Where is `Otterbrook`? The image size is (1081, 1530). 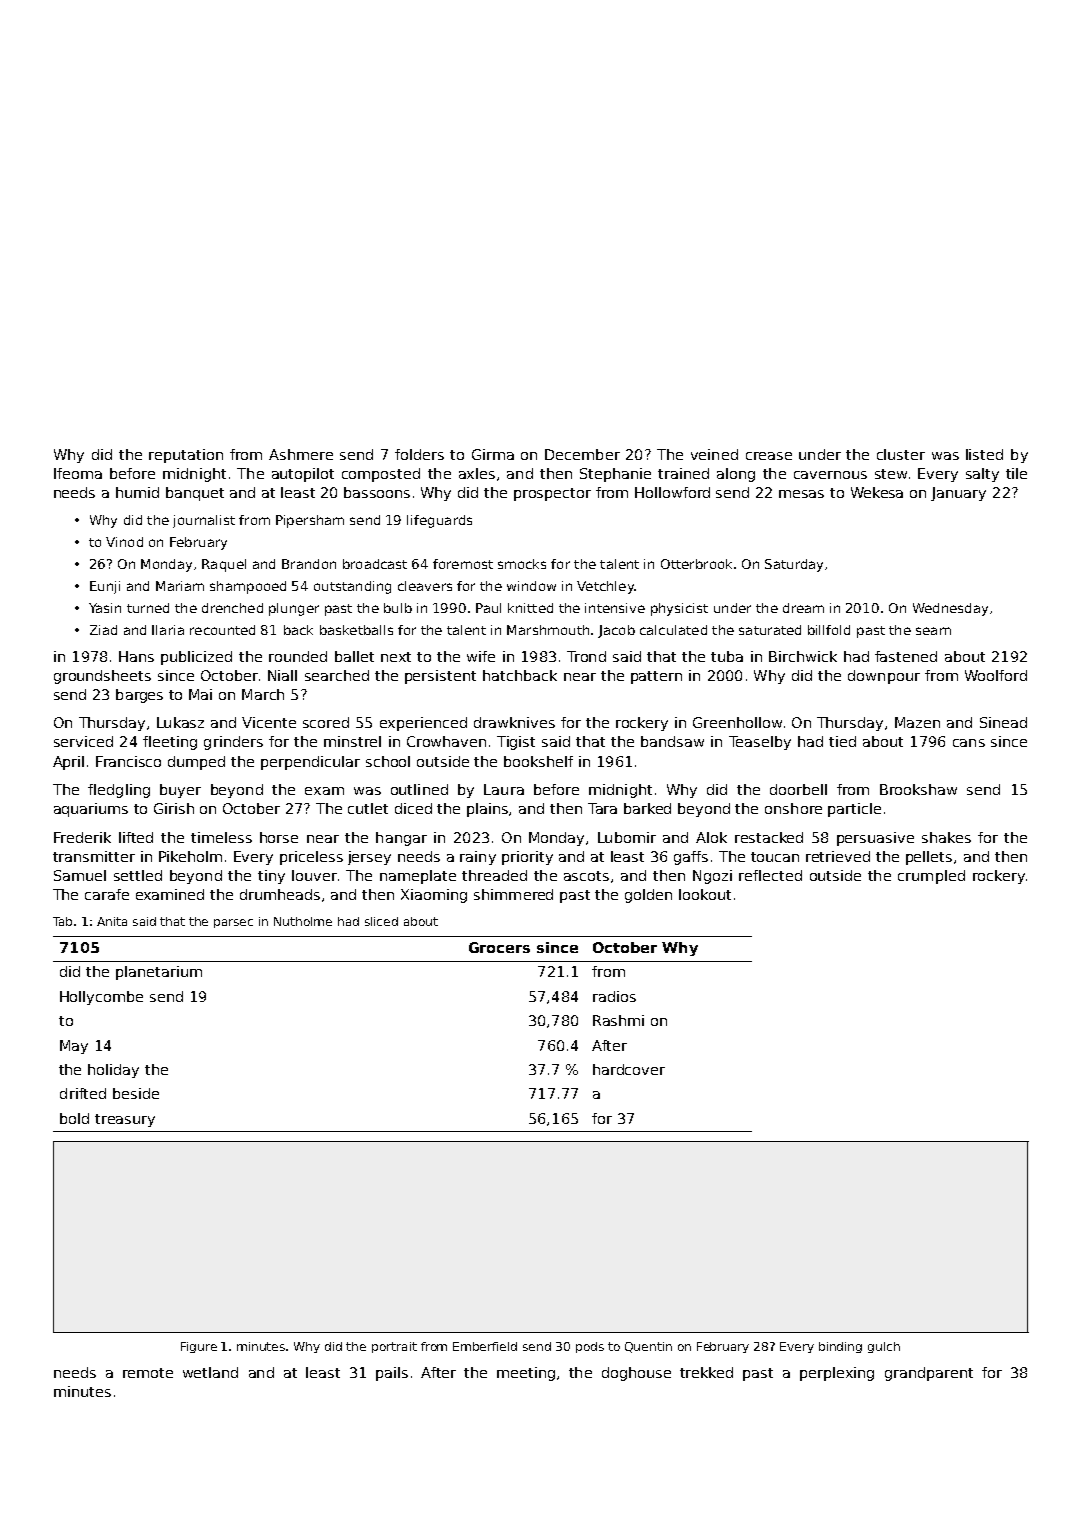 Otterbrook is located at coordinates (696, 564).
